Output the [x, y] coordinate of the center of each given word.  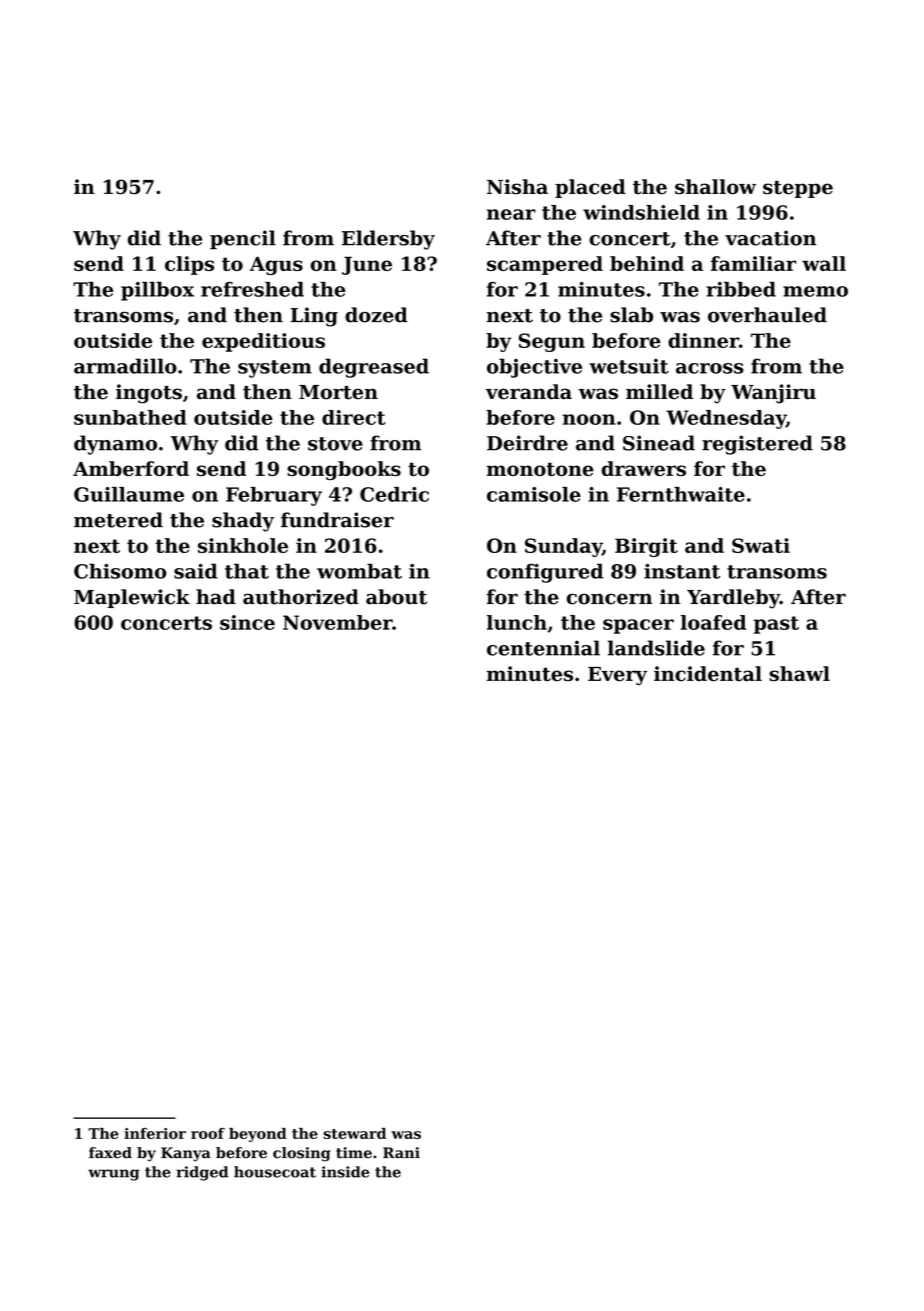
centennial [543, 648]
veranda [529, 392]
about [396, 597]
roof [208, 1133]
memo [815, 291]
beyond [258, 1135]
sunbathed [130, 417]
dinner [703, 340]
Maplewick [132, 598]
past [776, 625]
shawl [799, 673]
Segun [552, 342]
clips [189, 265]
